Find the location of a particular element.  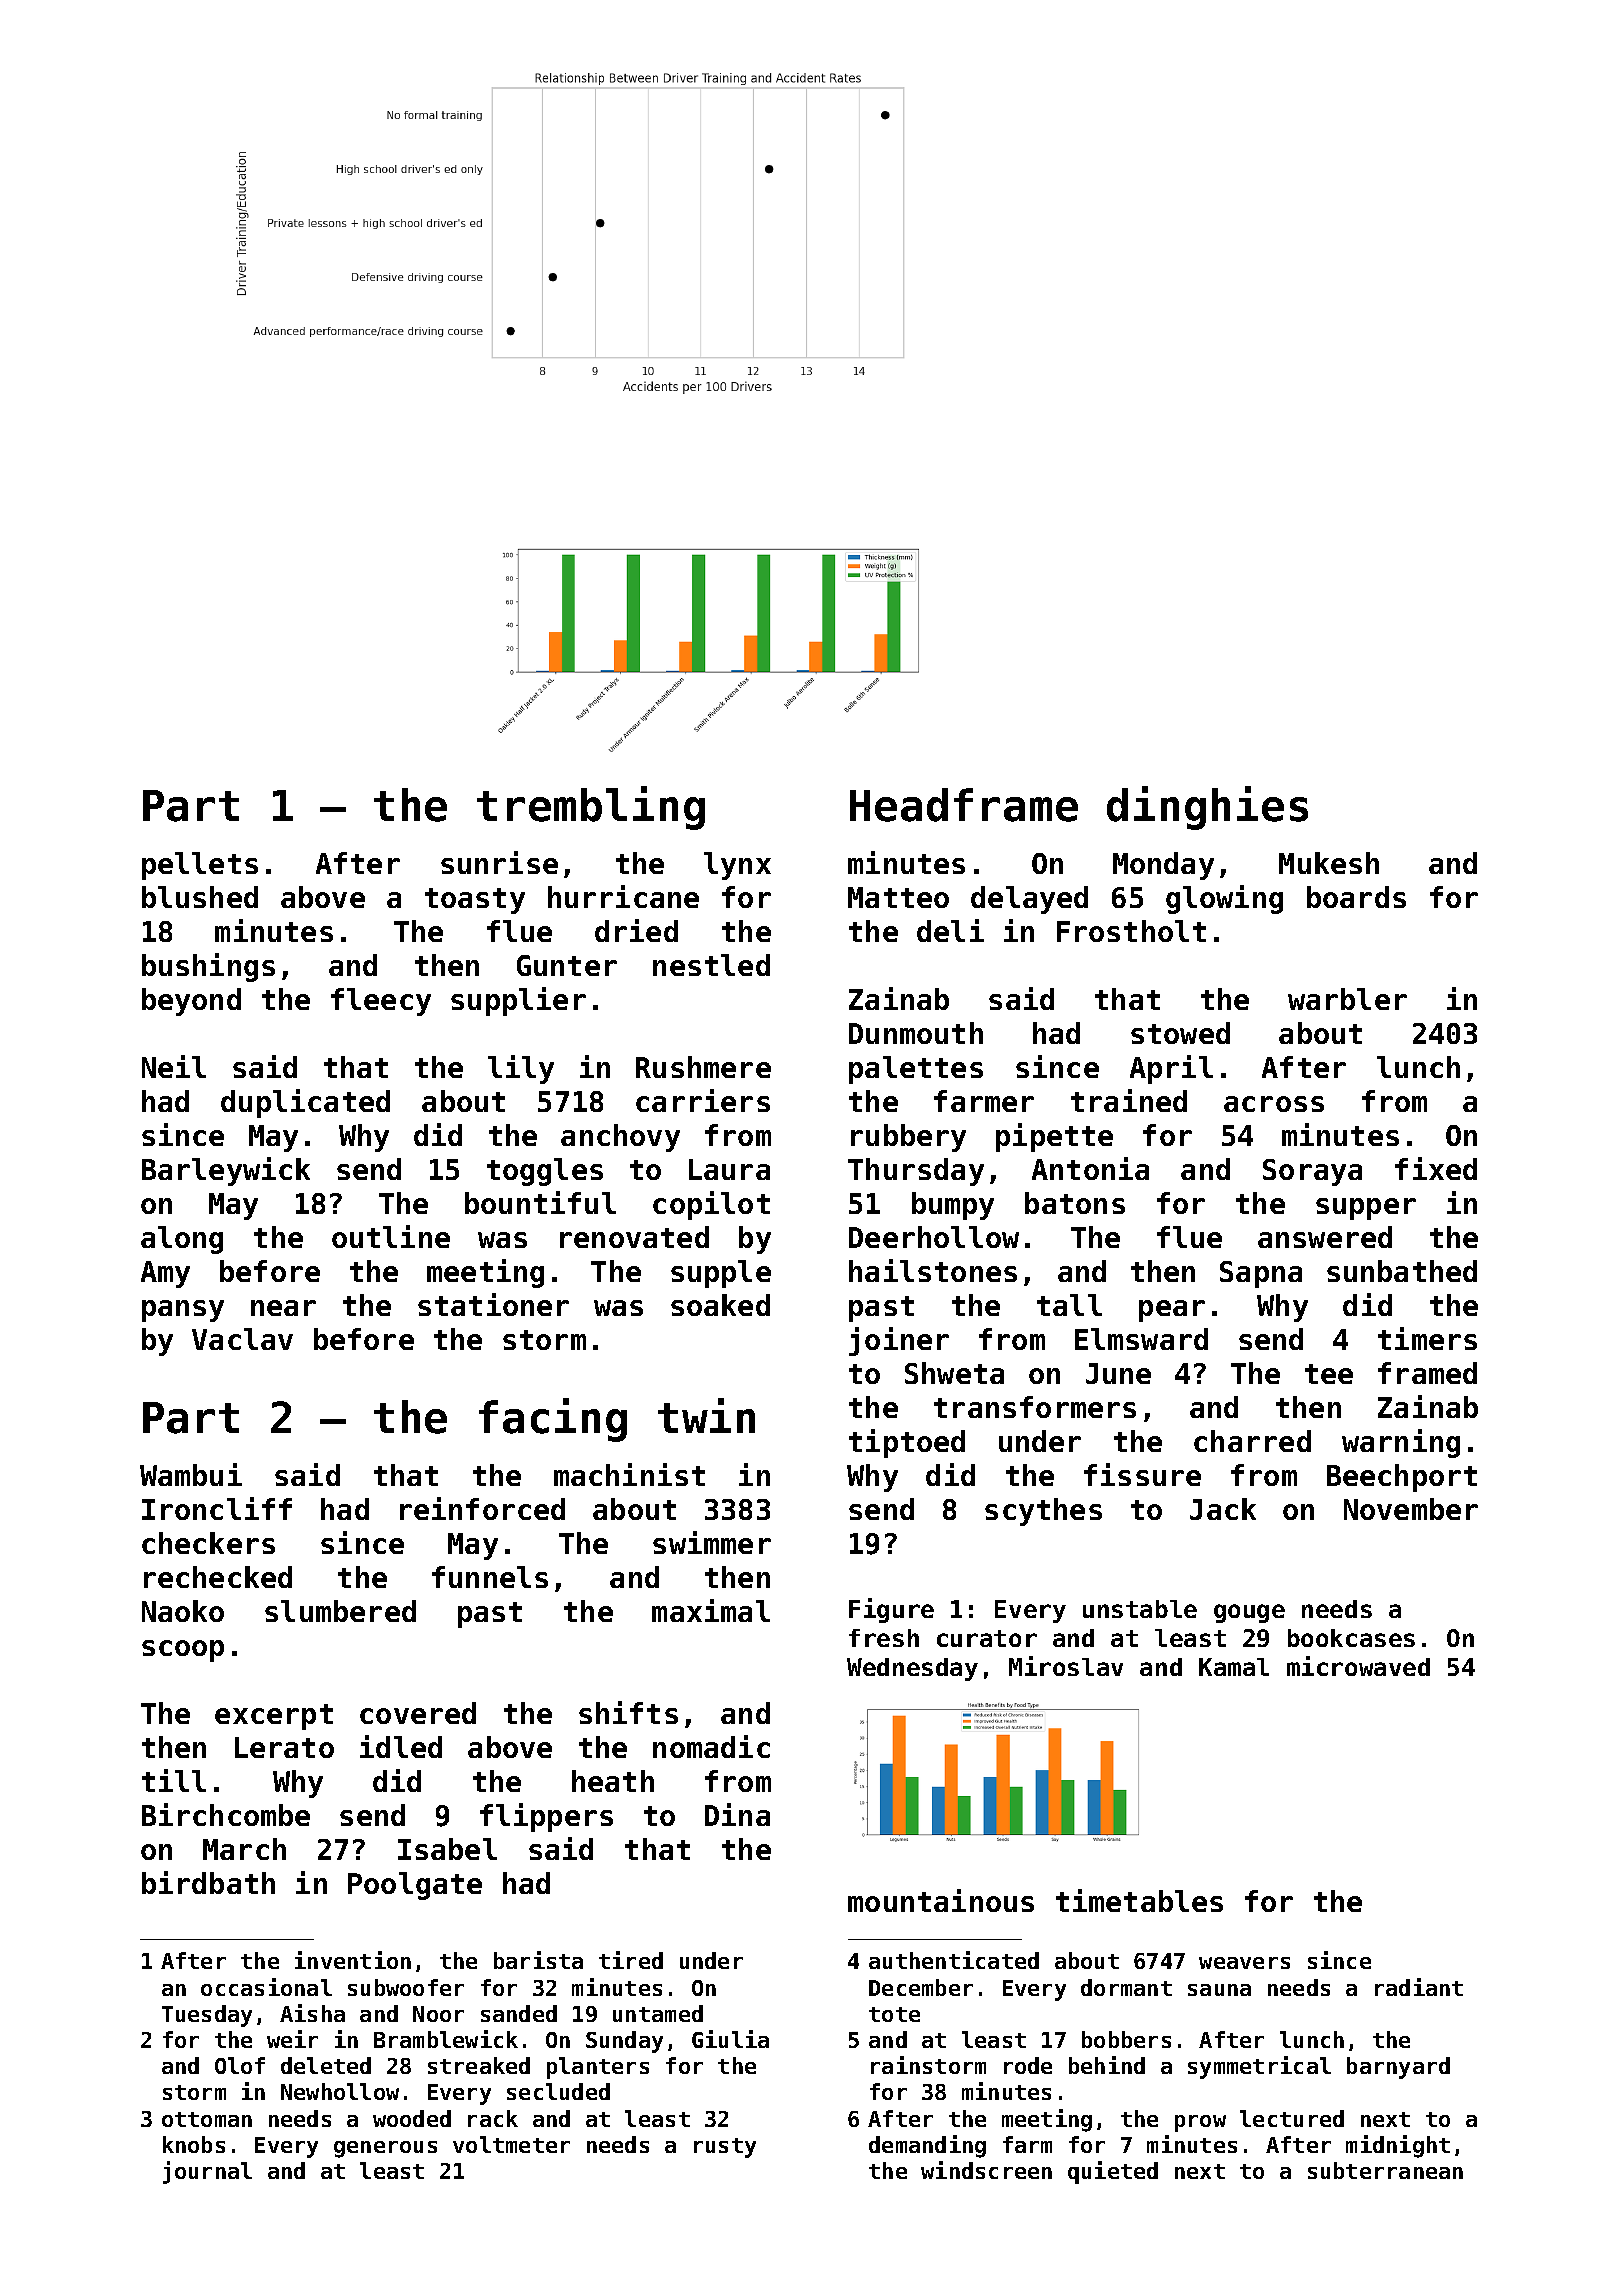

Soraya is located at coordinates (1312, 1172).
